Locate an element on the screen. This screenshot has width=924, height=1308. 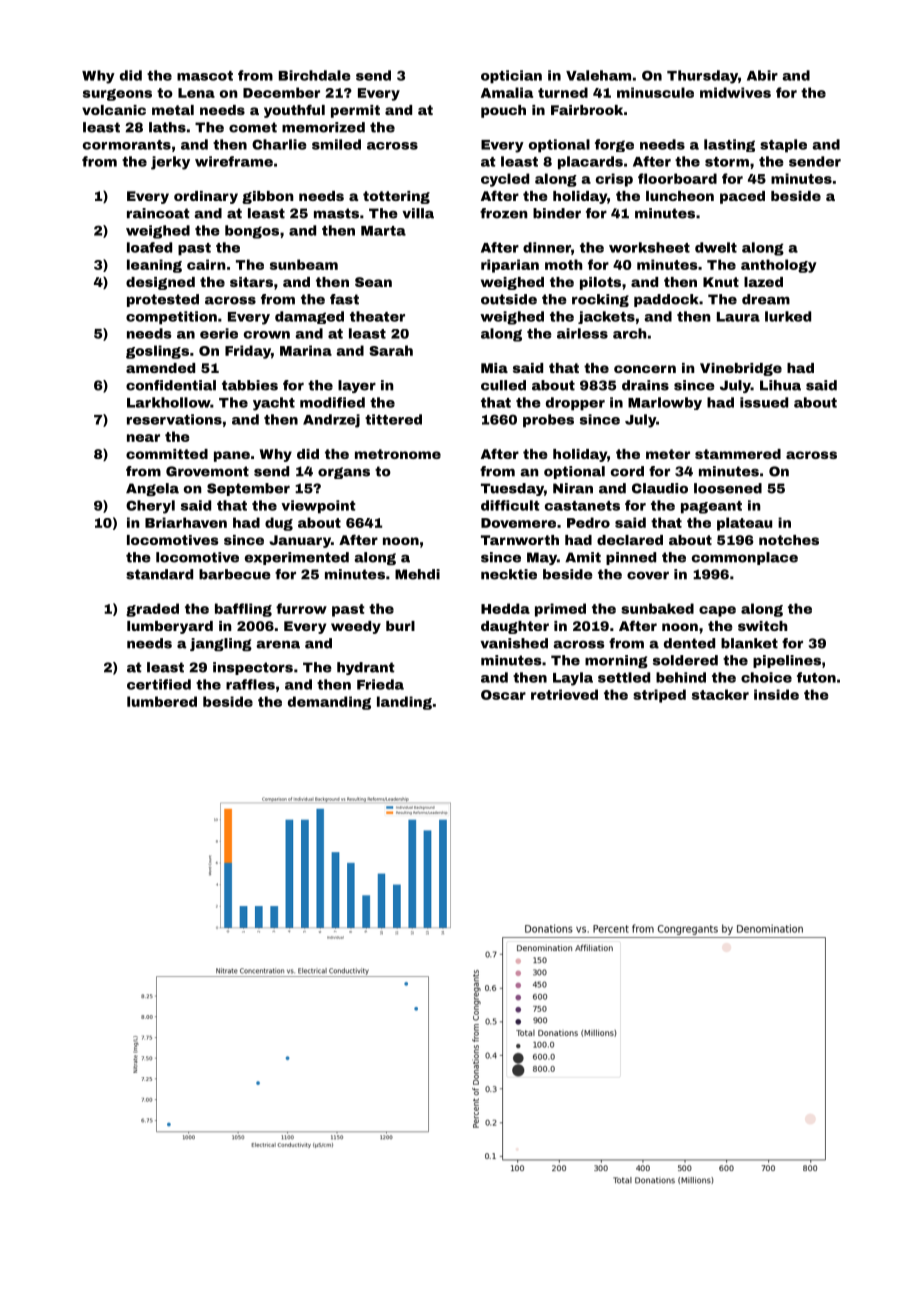
mascot is located at coordinates (205, 76).
